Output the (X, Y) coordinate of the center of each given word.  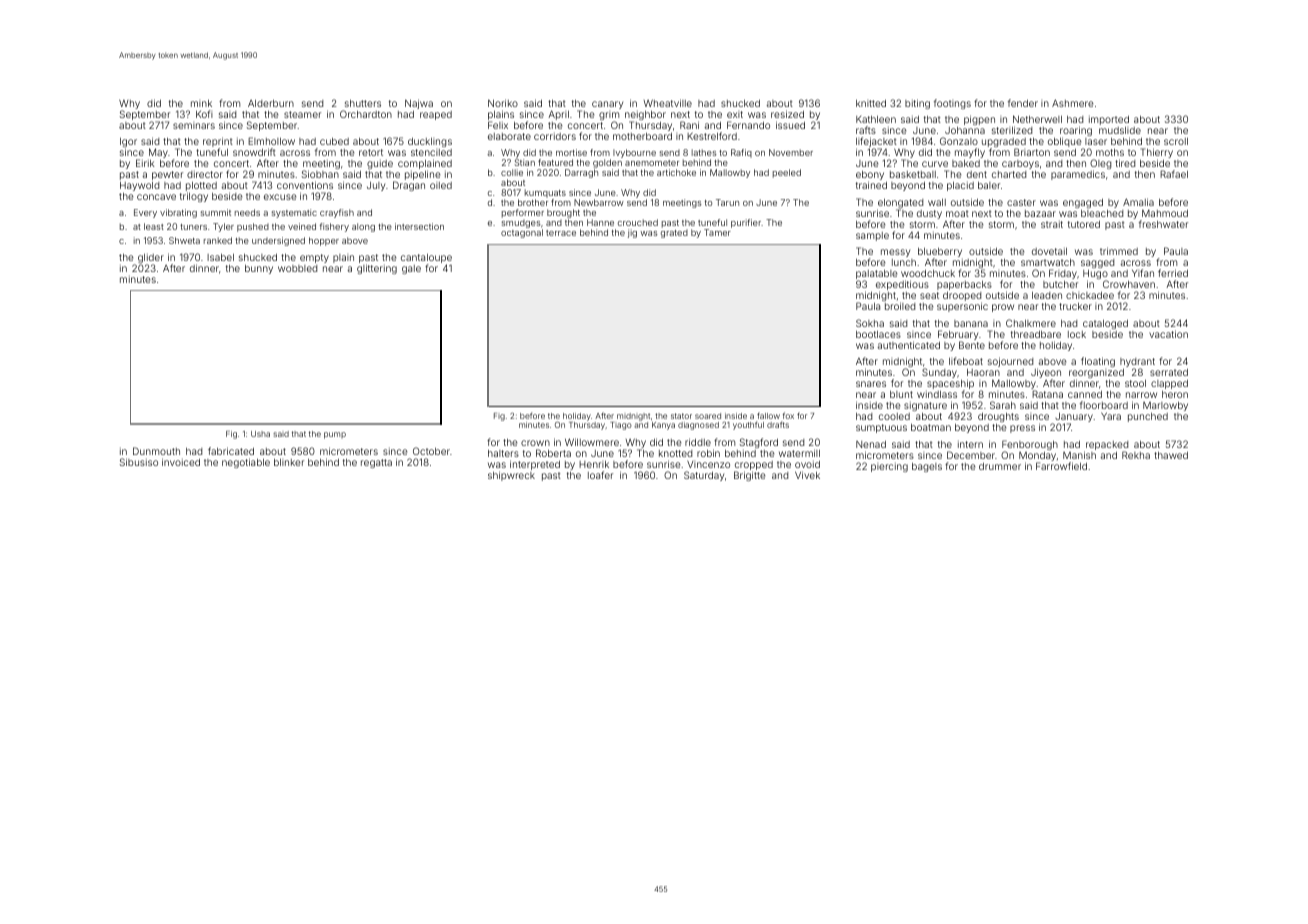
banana (971, 323)
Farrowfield (1061, 466)
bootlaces (878, 334)
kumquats (545, 193)
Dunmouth (156, 451)
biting (917, 104)
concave (156, 197)
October (431, 451)
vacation (1168, 334)
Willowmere (592, 442)
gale (411, 269)
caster (1021, 202)
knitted (871, 103)
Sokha (870, 323)
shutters (363, 103)
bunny (259, 269)
